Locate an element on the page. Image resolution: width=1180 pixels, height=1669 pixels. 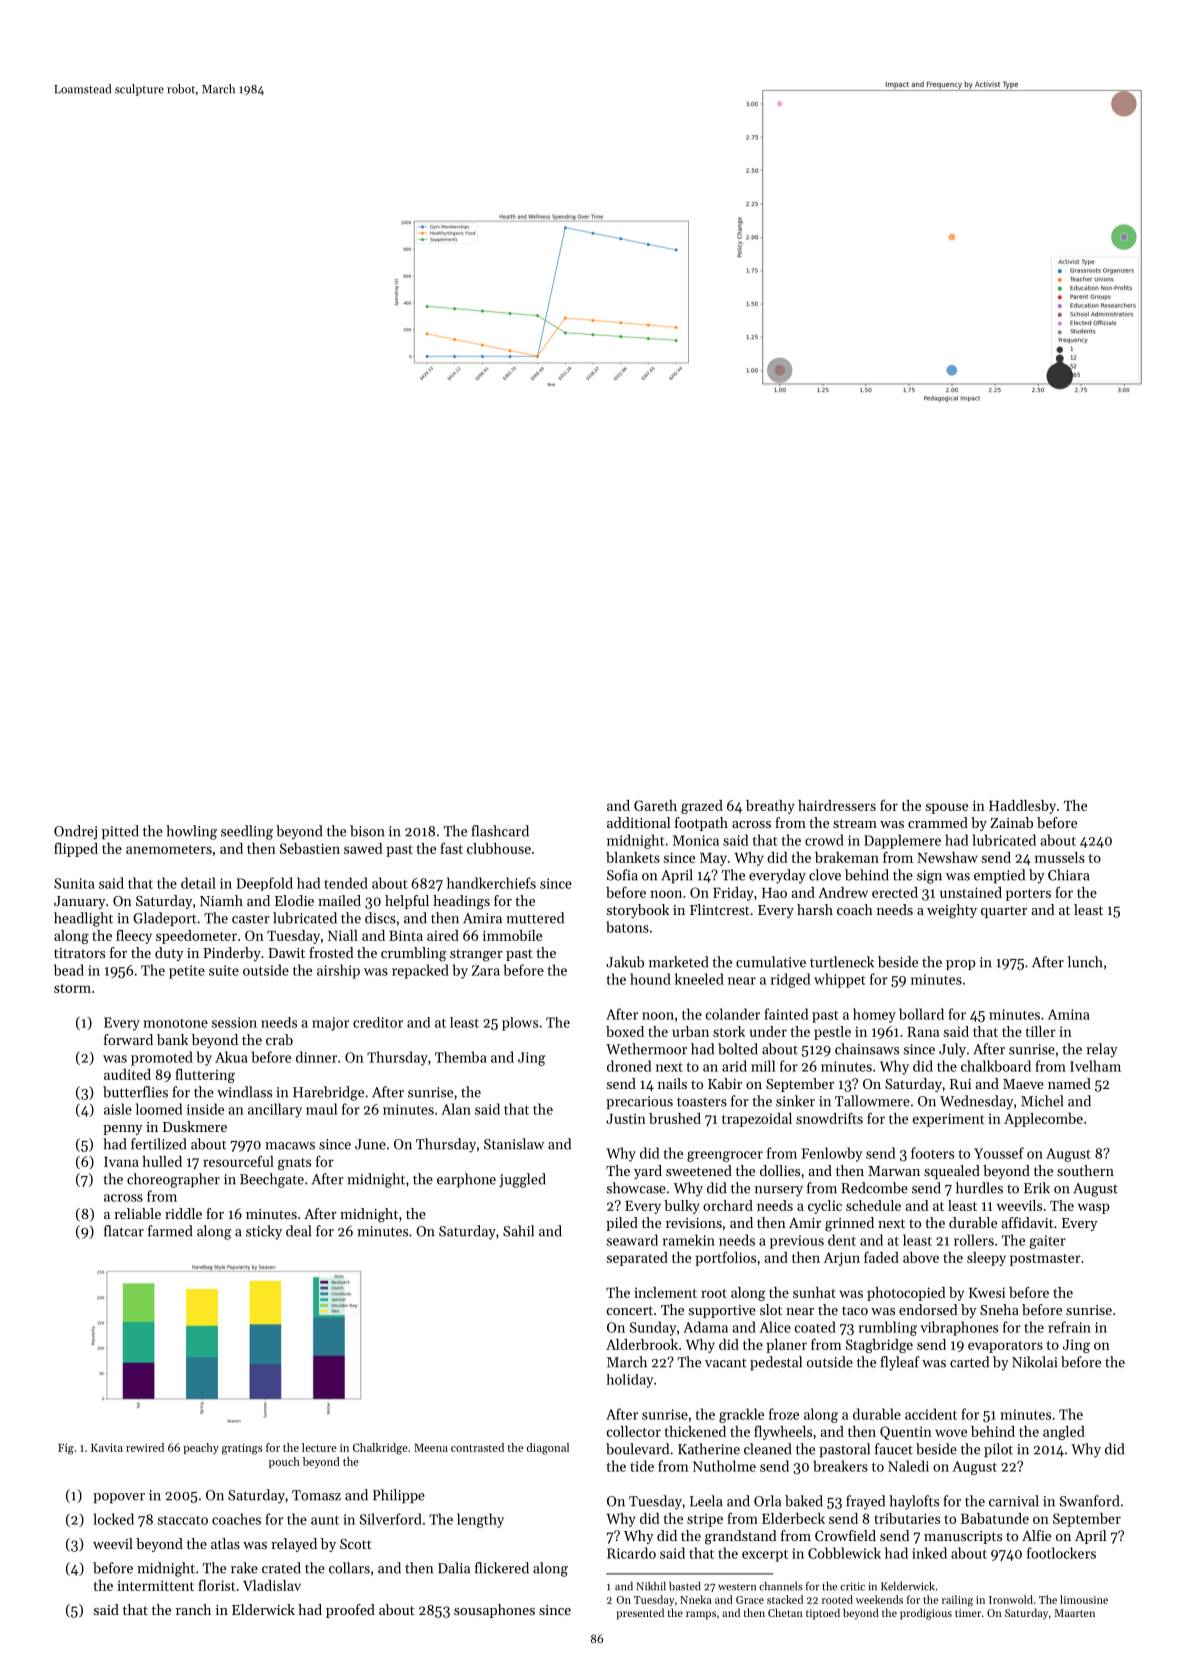
Haddlesby is located at coordinates (1022, 807).
